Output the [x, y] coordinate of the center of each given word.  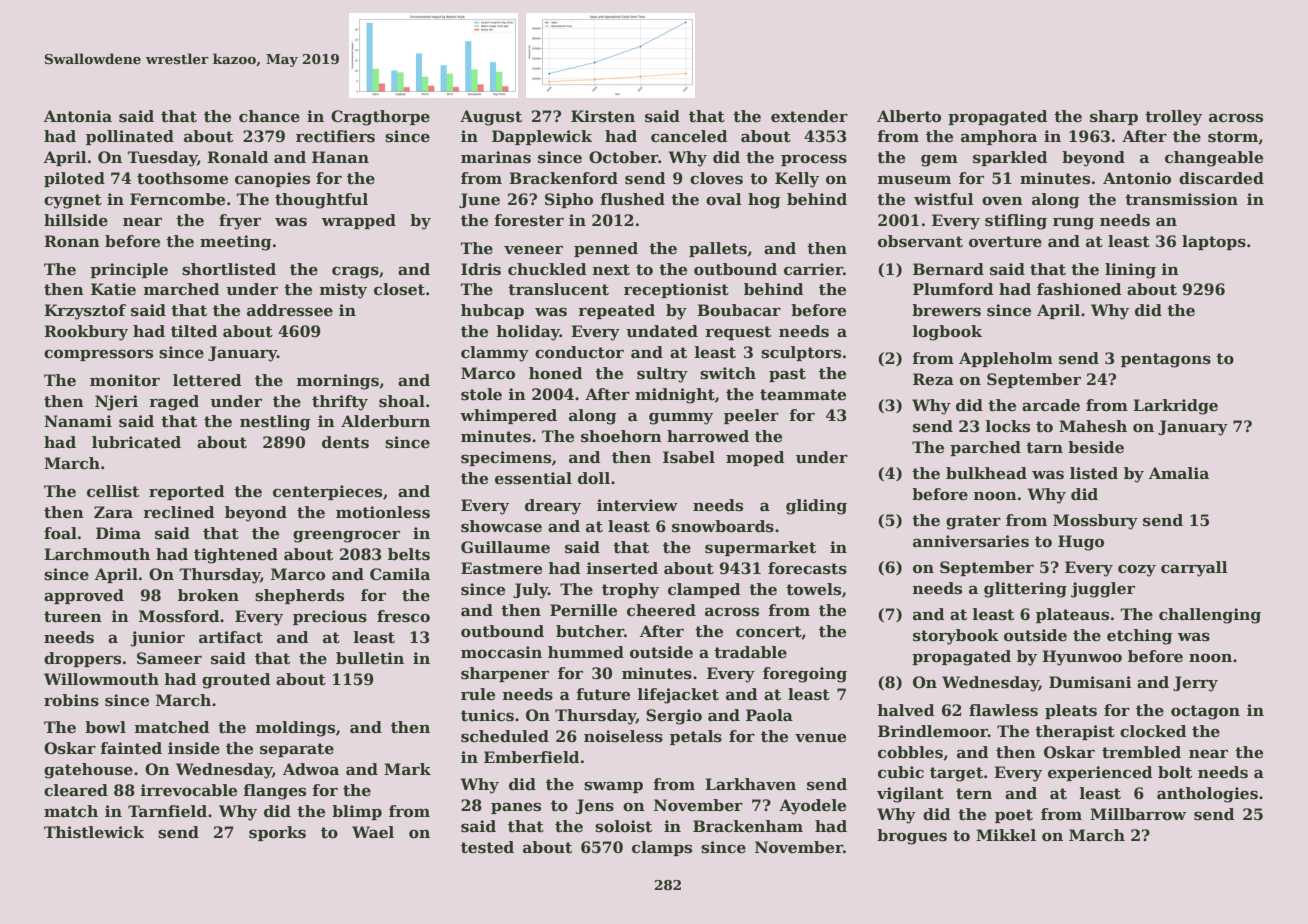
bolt [1175, 772]
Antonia [78, 116]
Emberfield [532, 757]
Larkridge [1175, 407]
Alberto [909, 116]
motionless [383, 512]
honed [556, 373]
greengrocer [346, 536]
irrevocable [189, 790]
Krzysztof [85, 312]
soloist [623, 826]
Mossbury [1095, 522]
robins [71, 700]
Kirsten [603, 116]
